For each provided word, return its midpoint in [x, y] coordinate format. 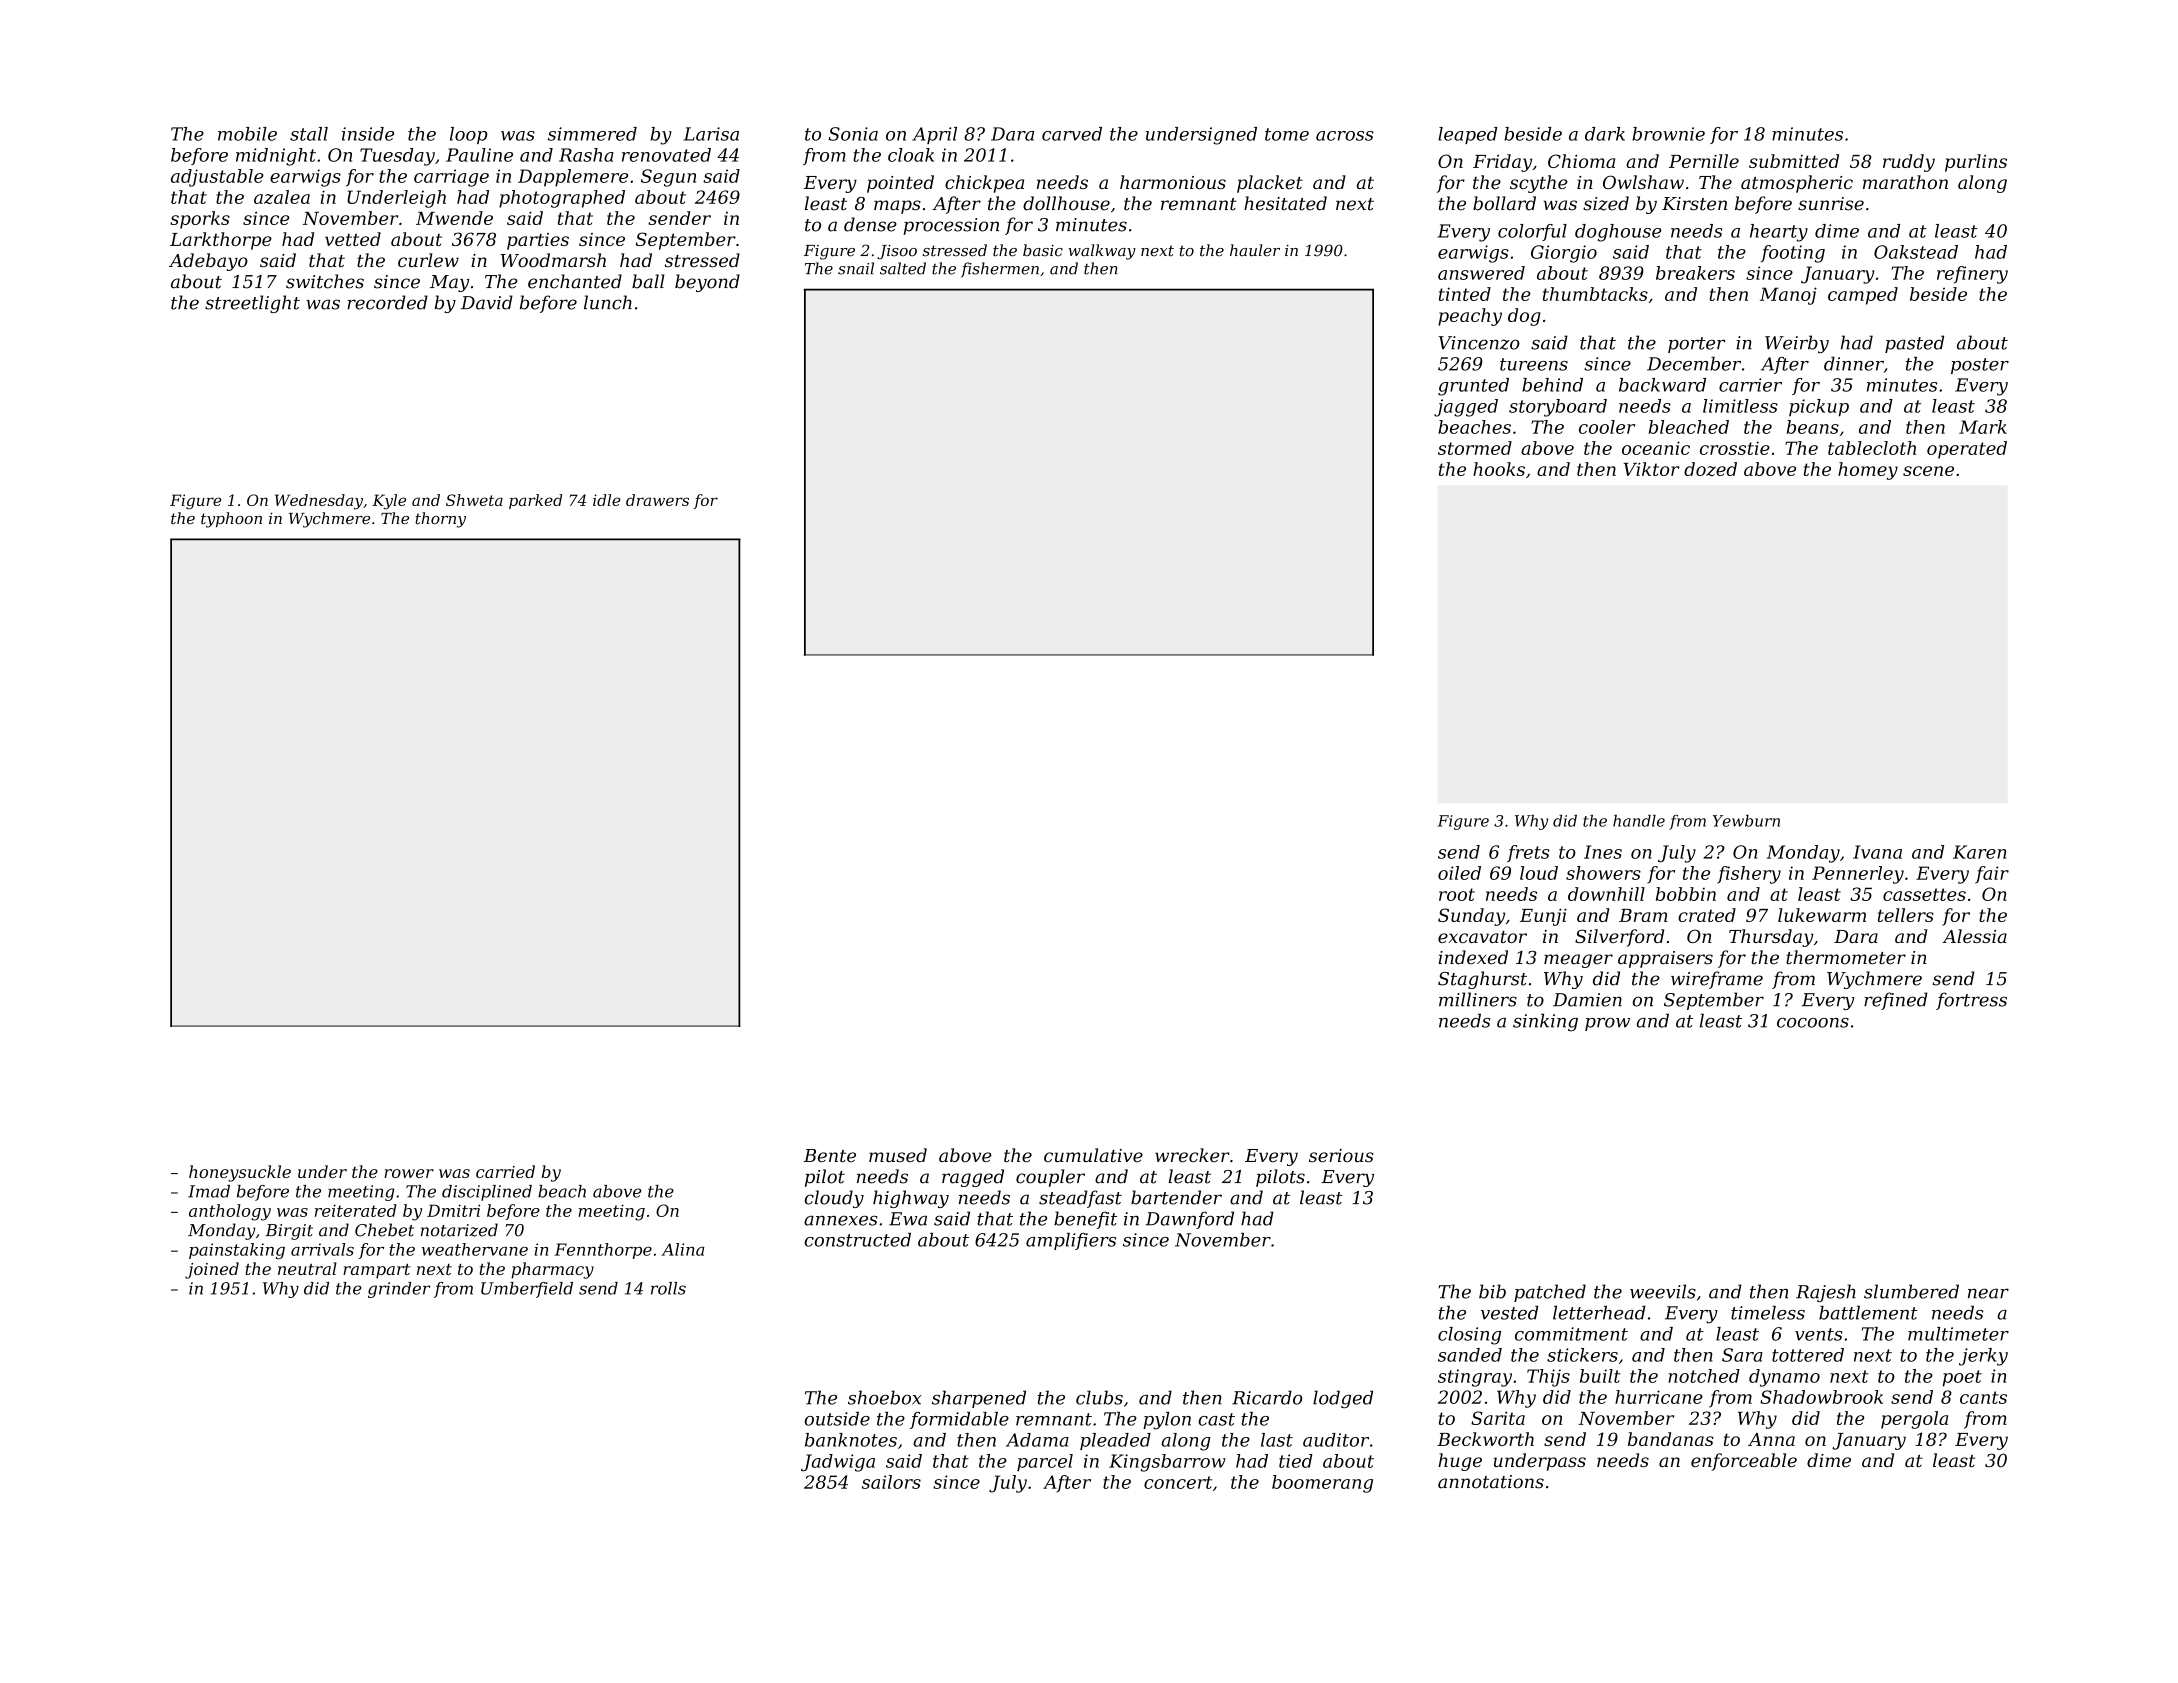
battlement [1868, 1312]
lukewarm [1822, 915]
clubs [1099, 1397]
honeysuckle [240, 1173]
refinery [1972, 275]
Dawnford [1190, 1220]
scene [1928, 471]
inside [368, 134]
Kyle [389, 502]
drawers [657, 500]
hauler [1255, 250]
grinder [399, 1290]
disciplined [487, 1193]
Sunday [1471, 917]
